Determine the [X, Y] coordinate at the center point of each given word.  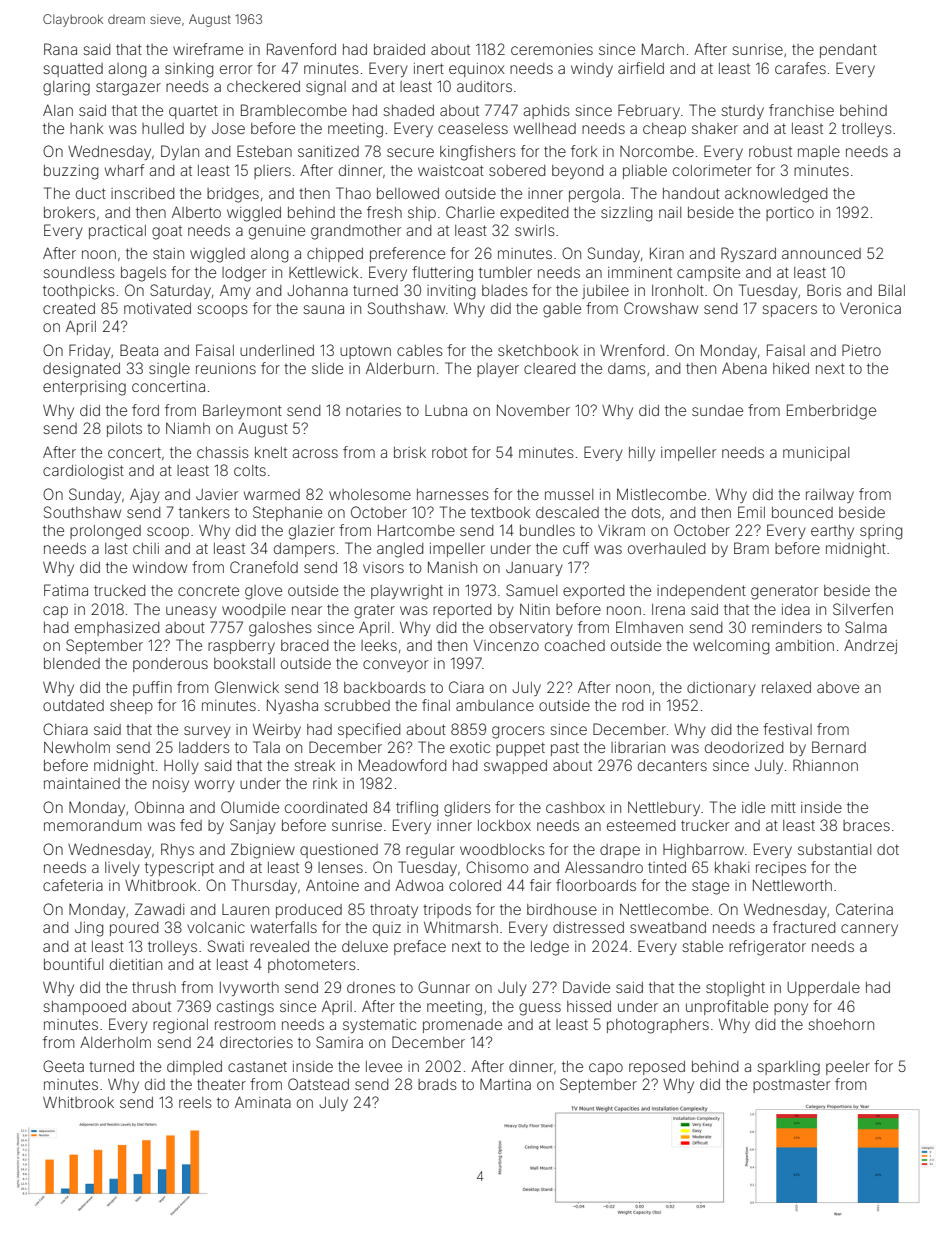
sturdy [742, 112]
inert [429, 68]
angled [400, 550]
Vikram [621, 530]
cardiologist [83, 472]
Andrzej [870, 647]
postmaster [791, 1086]
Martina [505, 1084]
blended [72, 663]
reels [195, 1102]
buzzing [71, 172]
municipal [816, 454]
